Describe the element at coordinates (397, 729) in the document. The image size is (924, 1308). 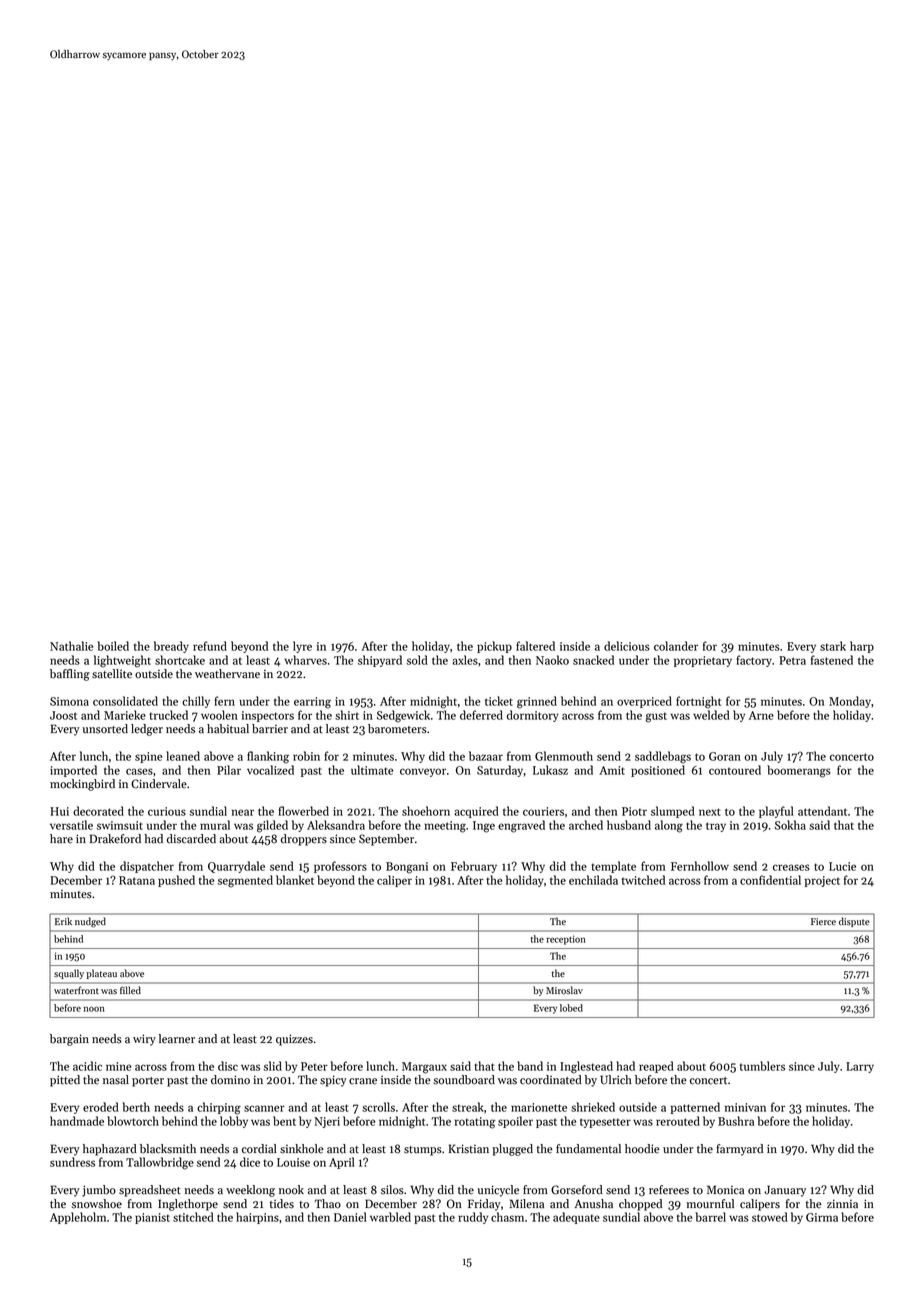
I see `barometers` at that location.
